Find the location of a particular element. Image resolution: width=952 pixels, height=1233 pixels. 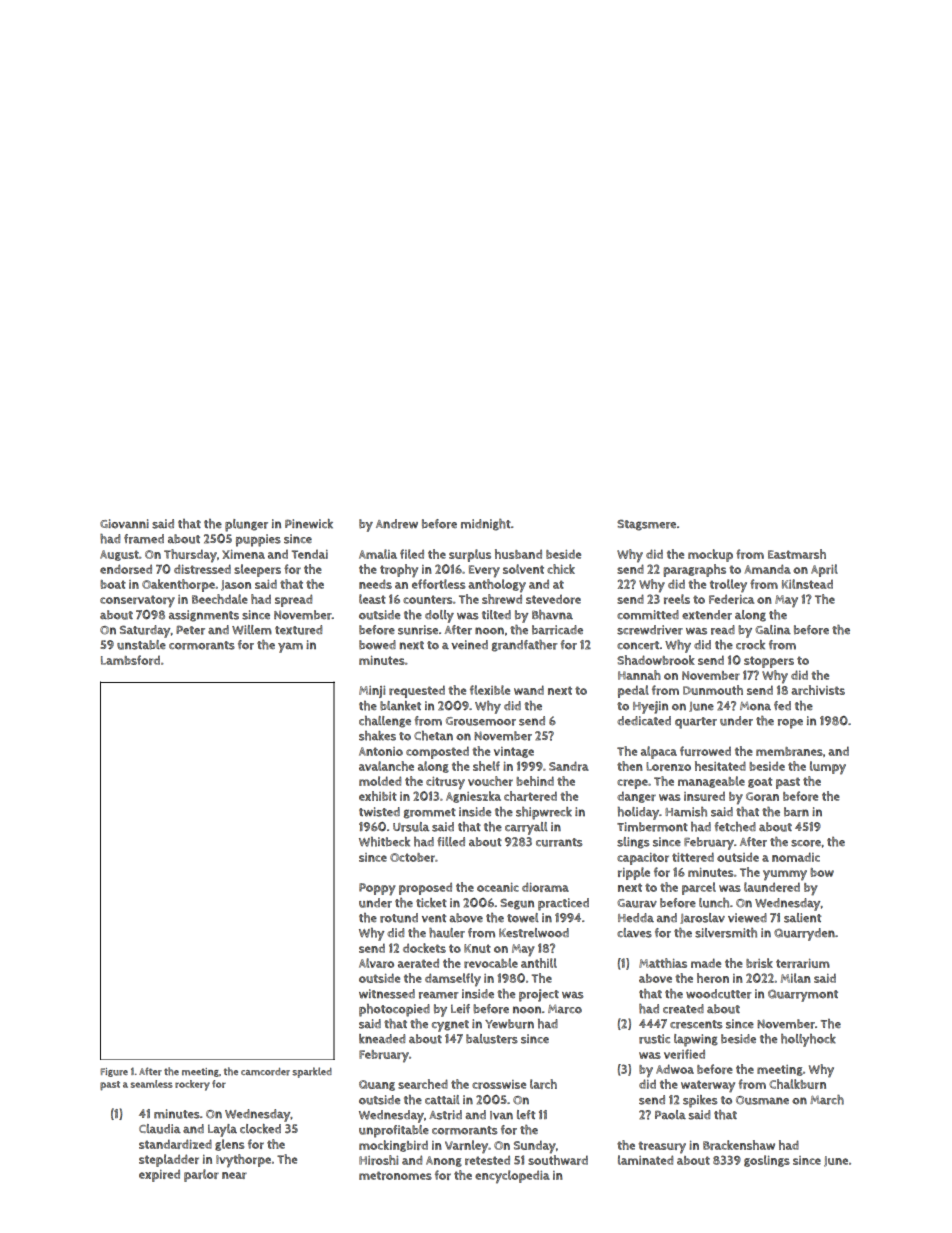

Alvaro is located at coordinates (376, 963).
